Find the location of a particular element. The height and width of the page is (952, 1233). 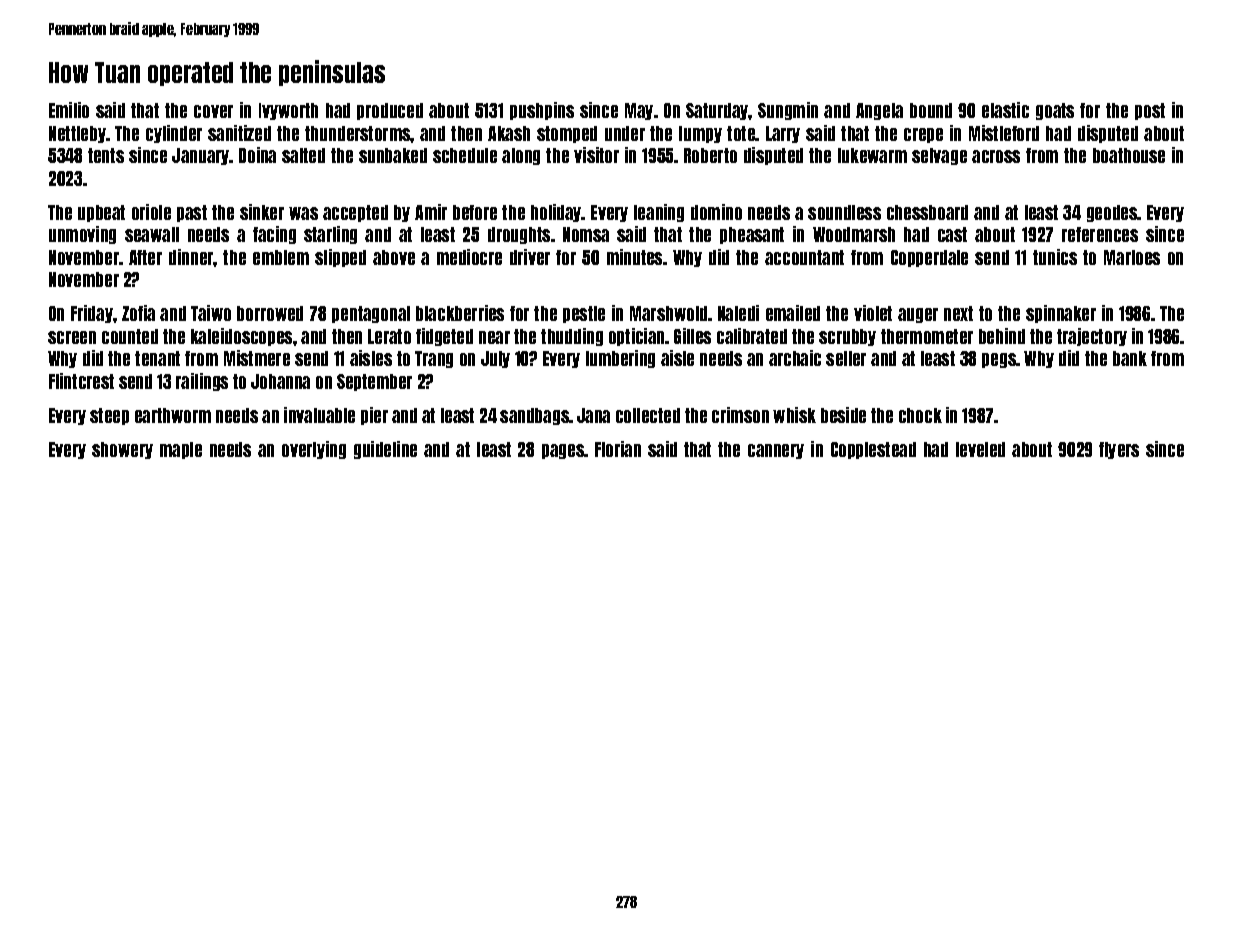

maple is located at coordinates (181, 450).
